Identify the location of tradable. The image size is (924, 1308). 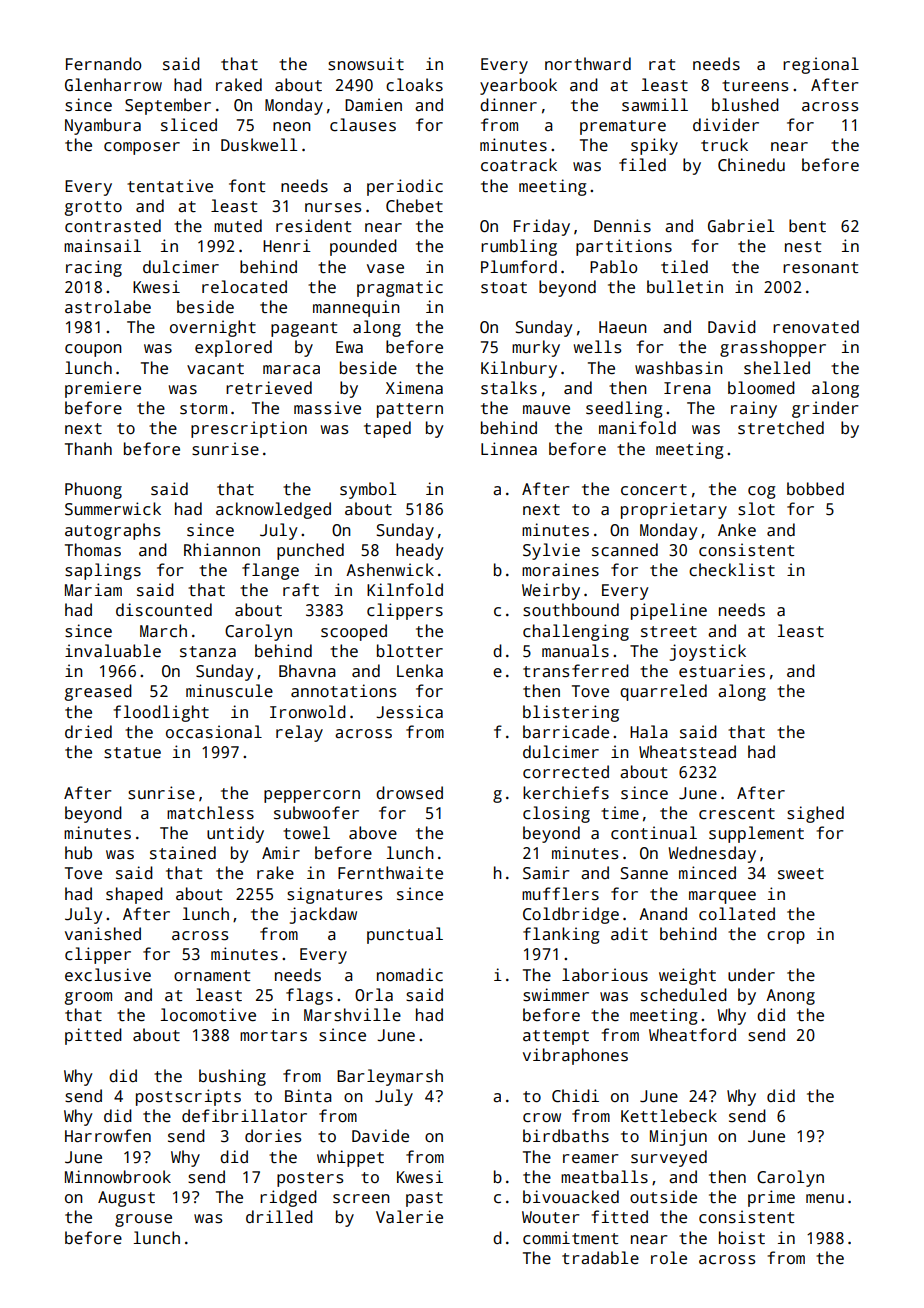
(600, 1258).
